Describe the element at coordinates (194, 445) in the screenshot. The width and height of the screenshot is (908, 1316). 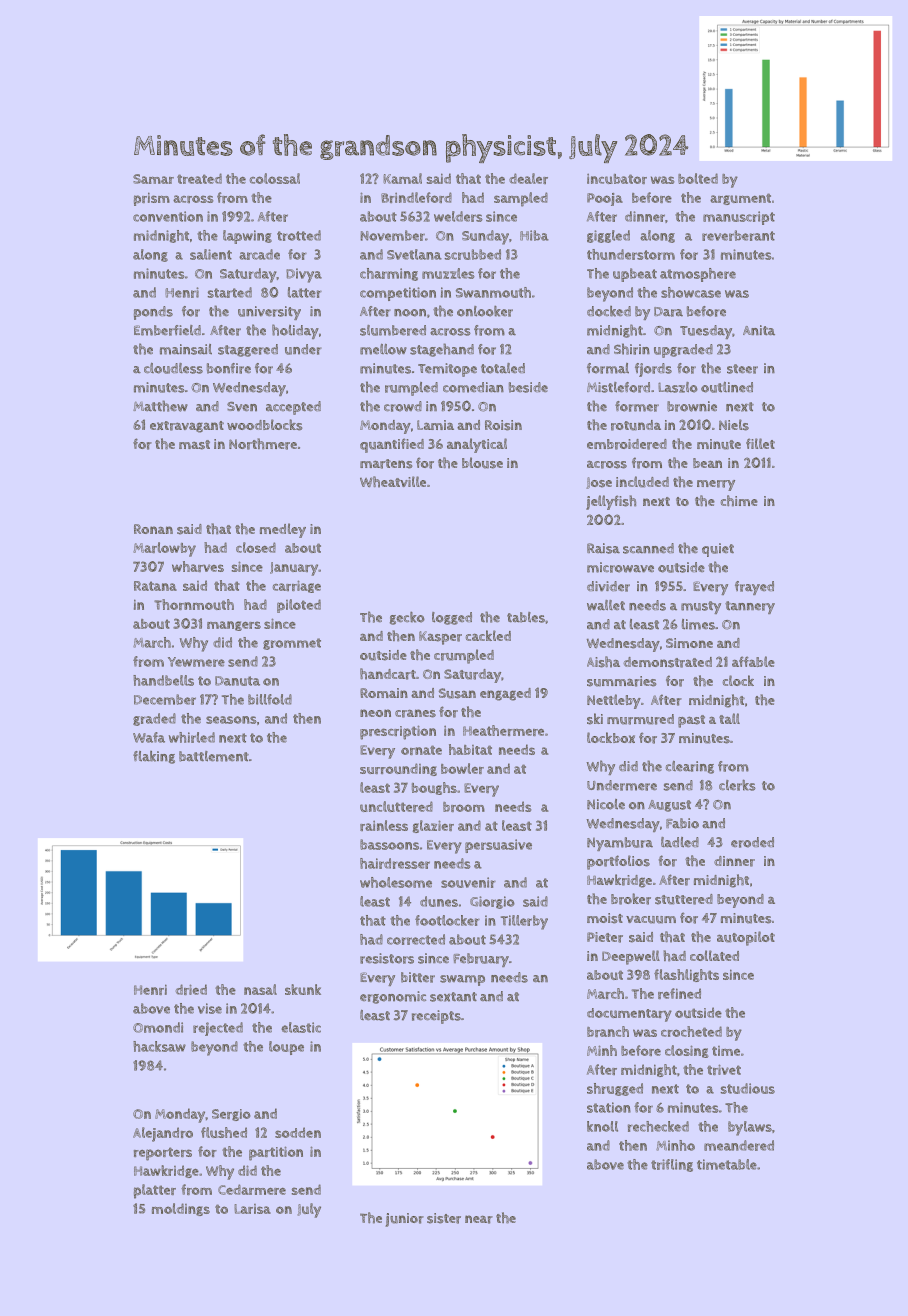
I see `mast` at that location.
